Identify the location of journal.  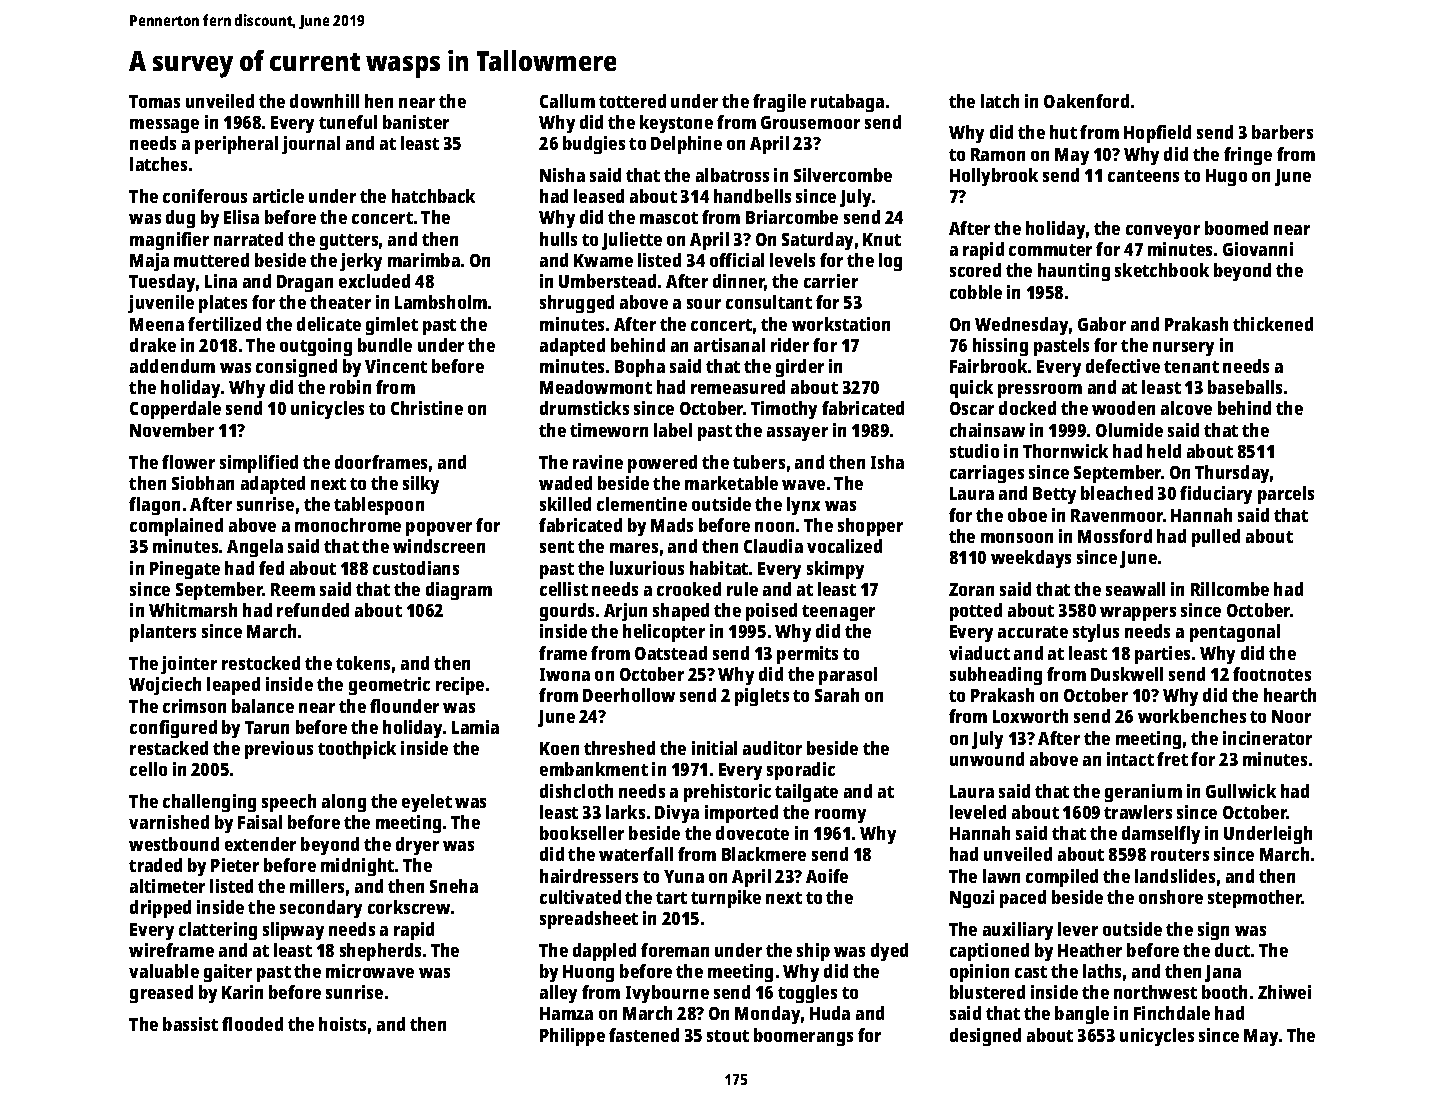
(311, 145).
